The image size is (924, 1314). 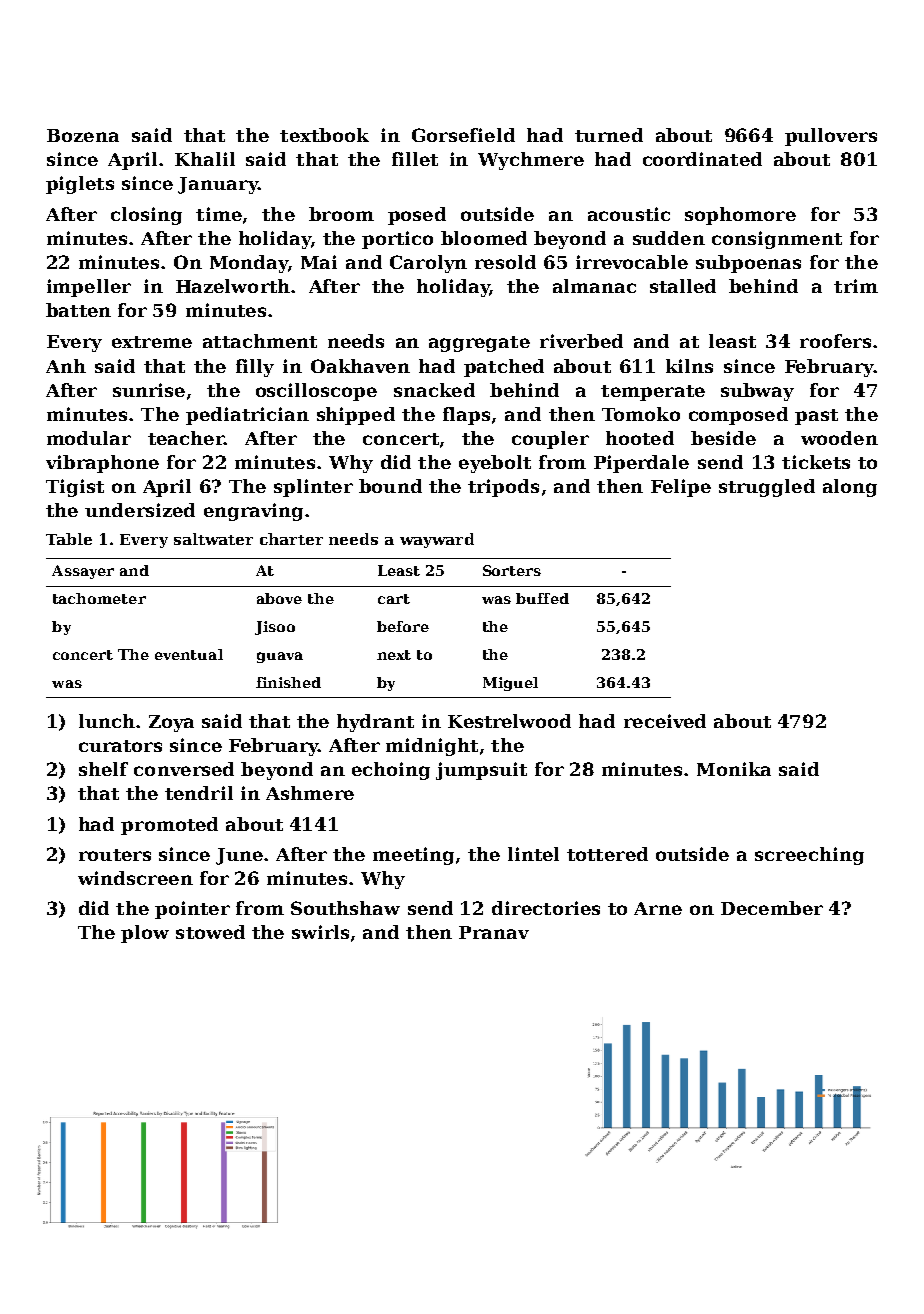 What do you see at coordinates (839, 438) in the screenshot?
I see `wooden` at bounding box center [839, 438].
